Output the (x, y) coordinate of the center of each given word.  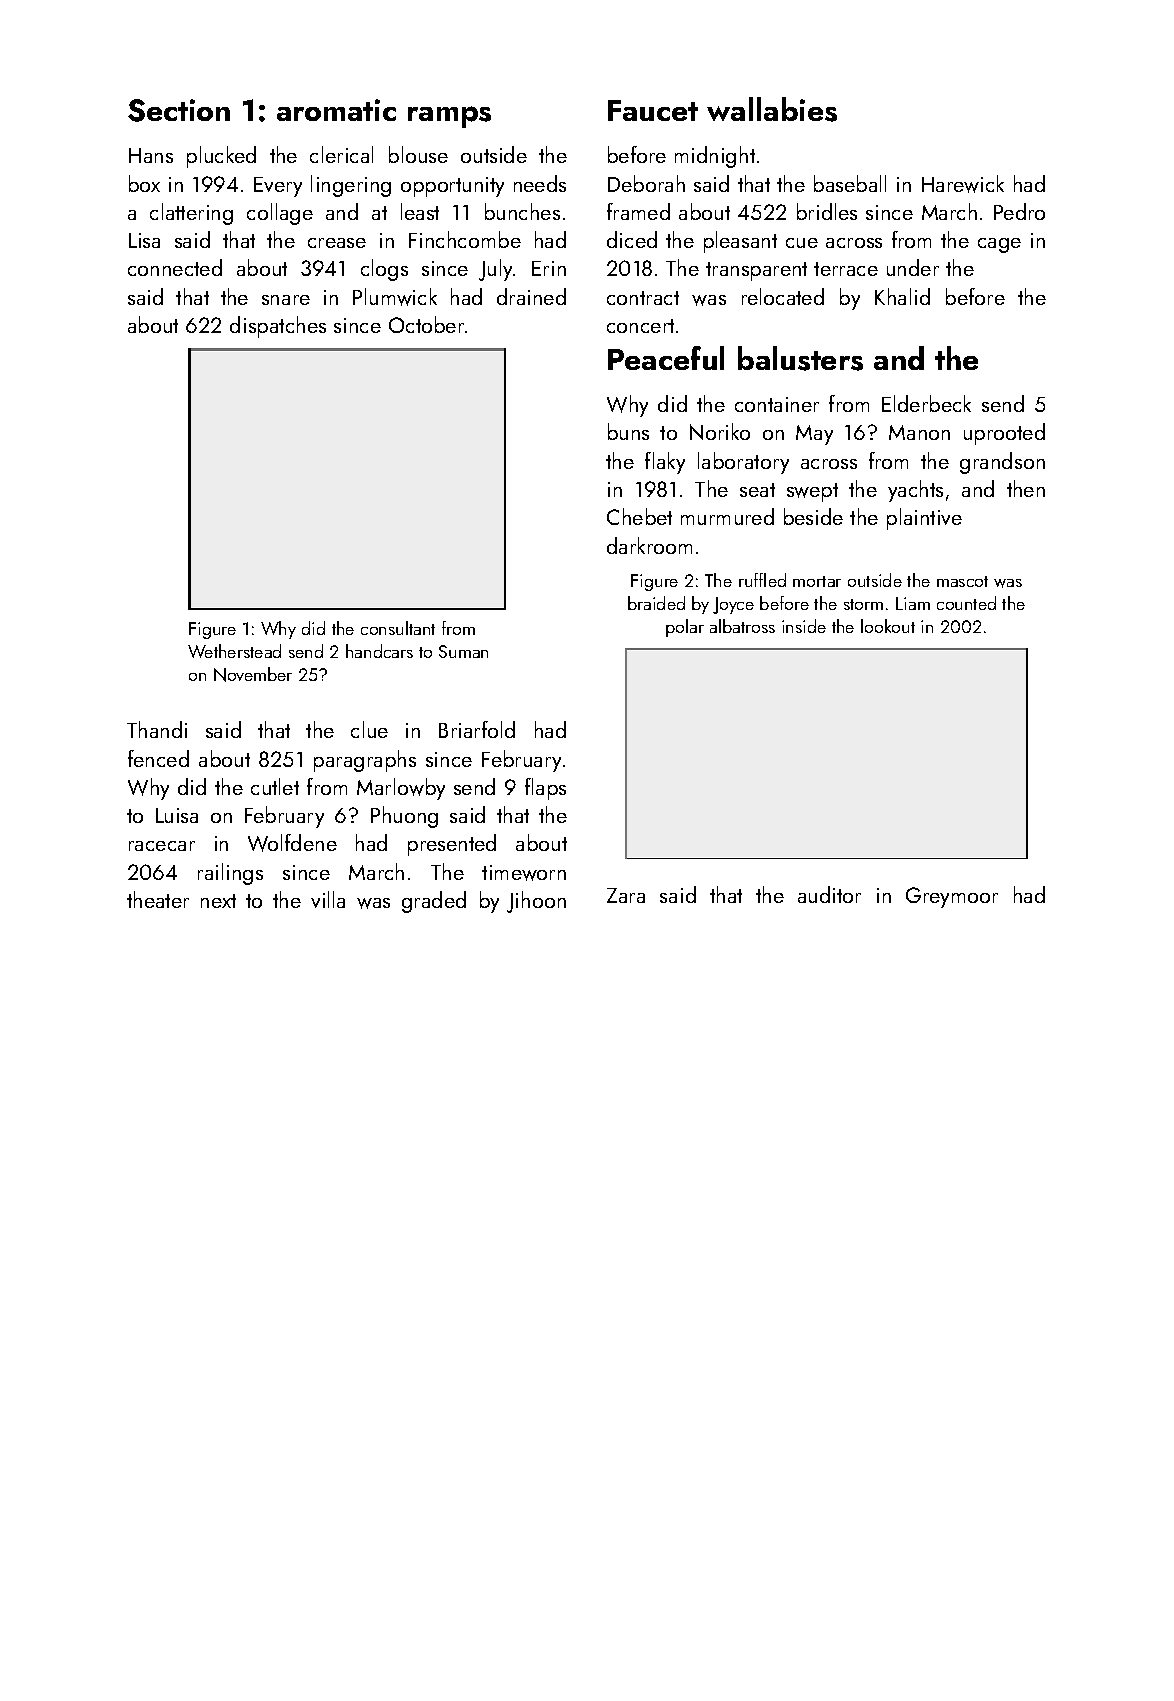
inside (804, 626)
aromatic (336, 110)
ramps (449, 117)
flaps (545, 789)
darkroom (649, 545)
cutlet (275, 786)
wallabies (772, 109)
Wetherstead (234, 651)
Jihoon (536, 902)
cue (802, 243)
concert (640, 326)
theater (158, 899)
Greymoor (952, 897)
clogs (384, 270)
